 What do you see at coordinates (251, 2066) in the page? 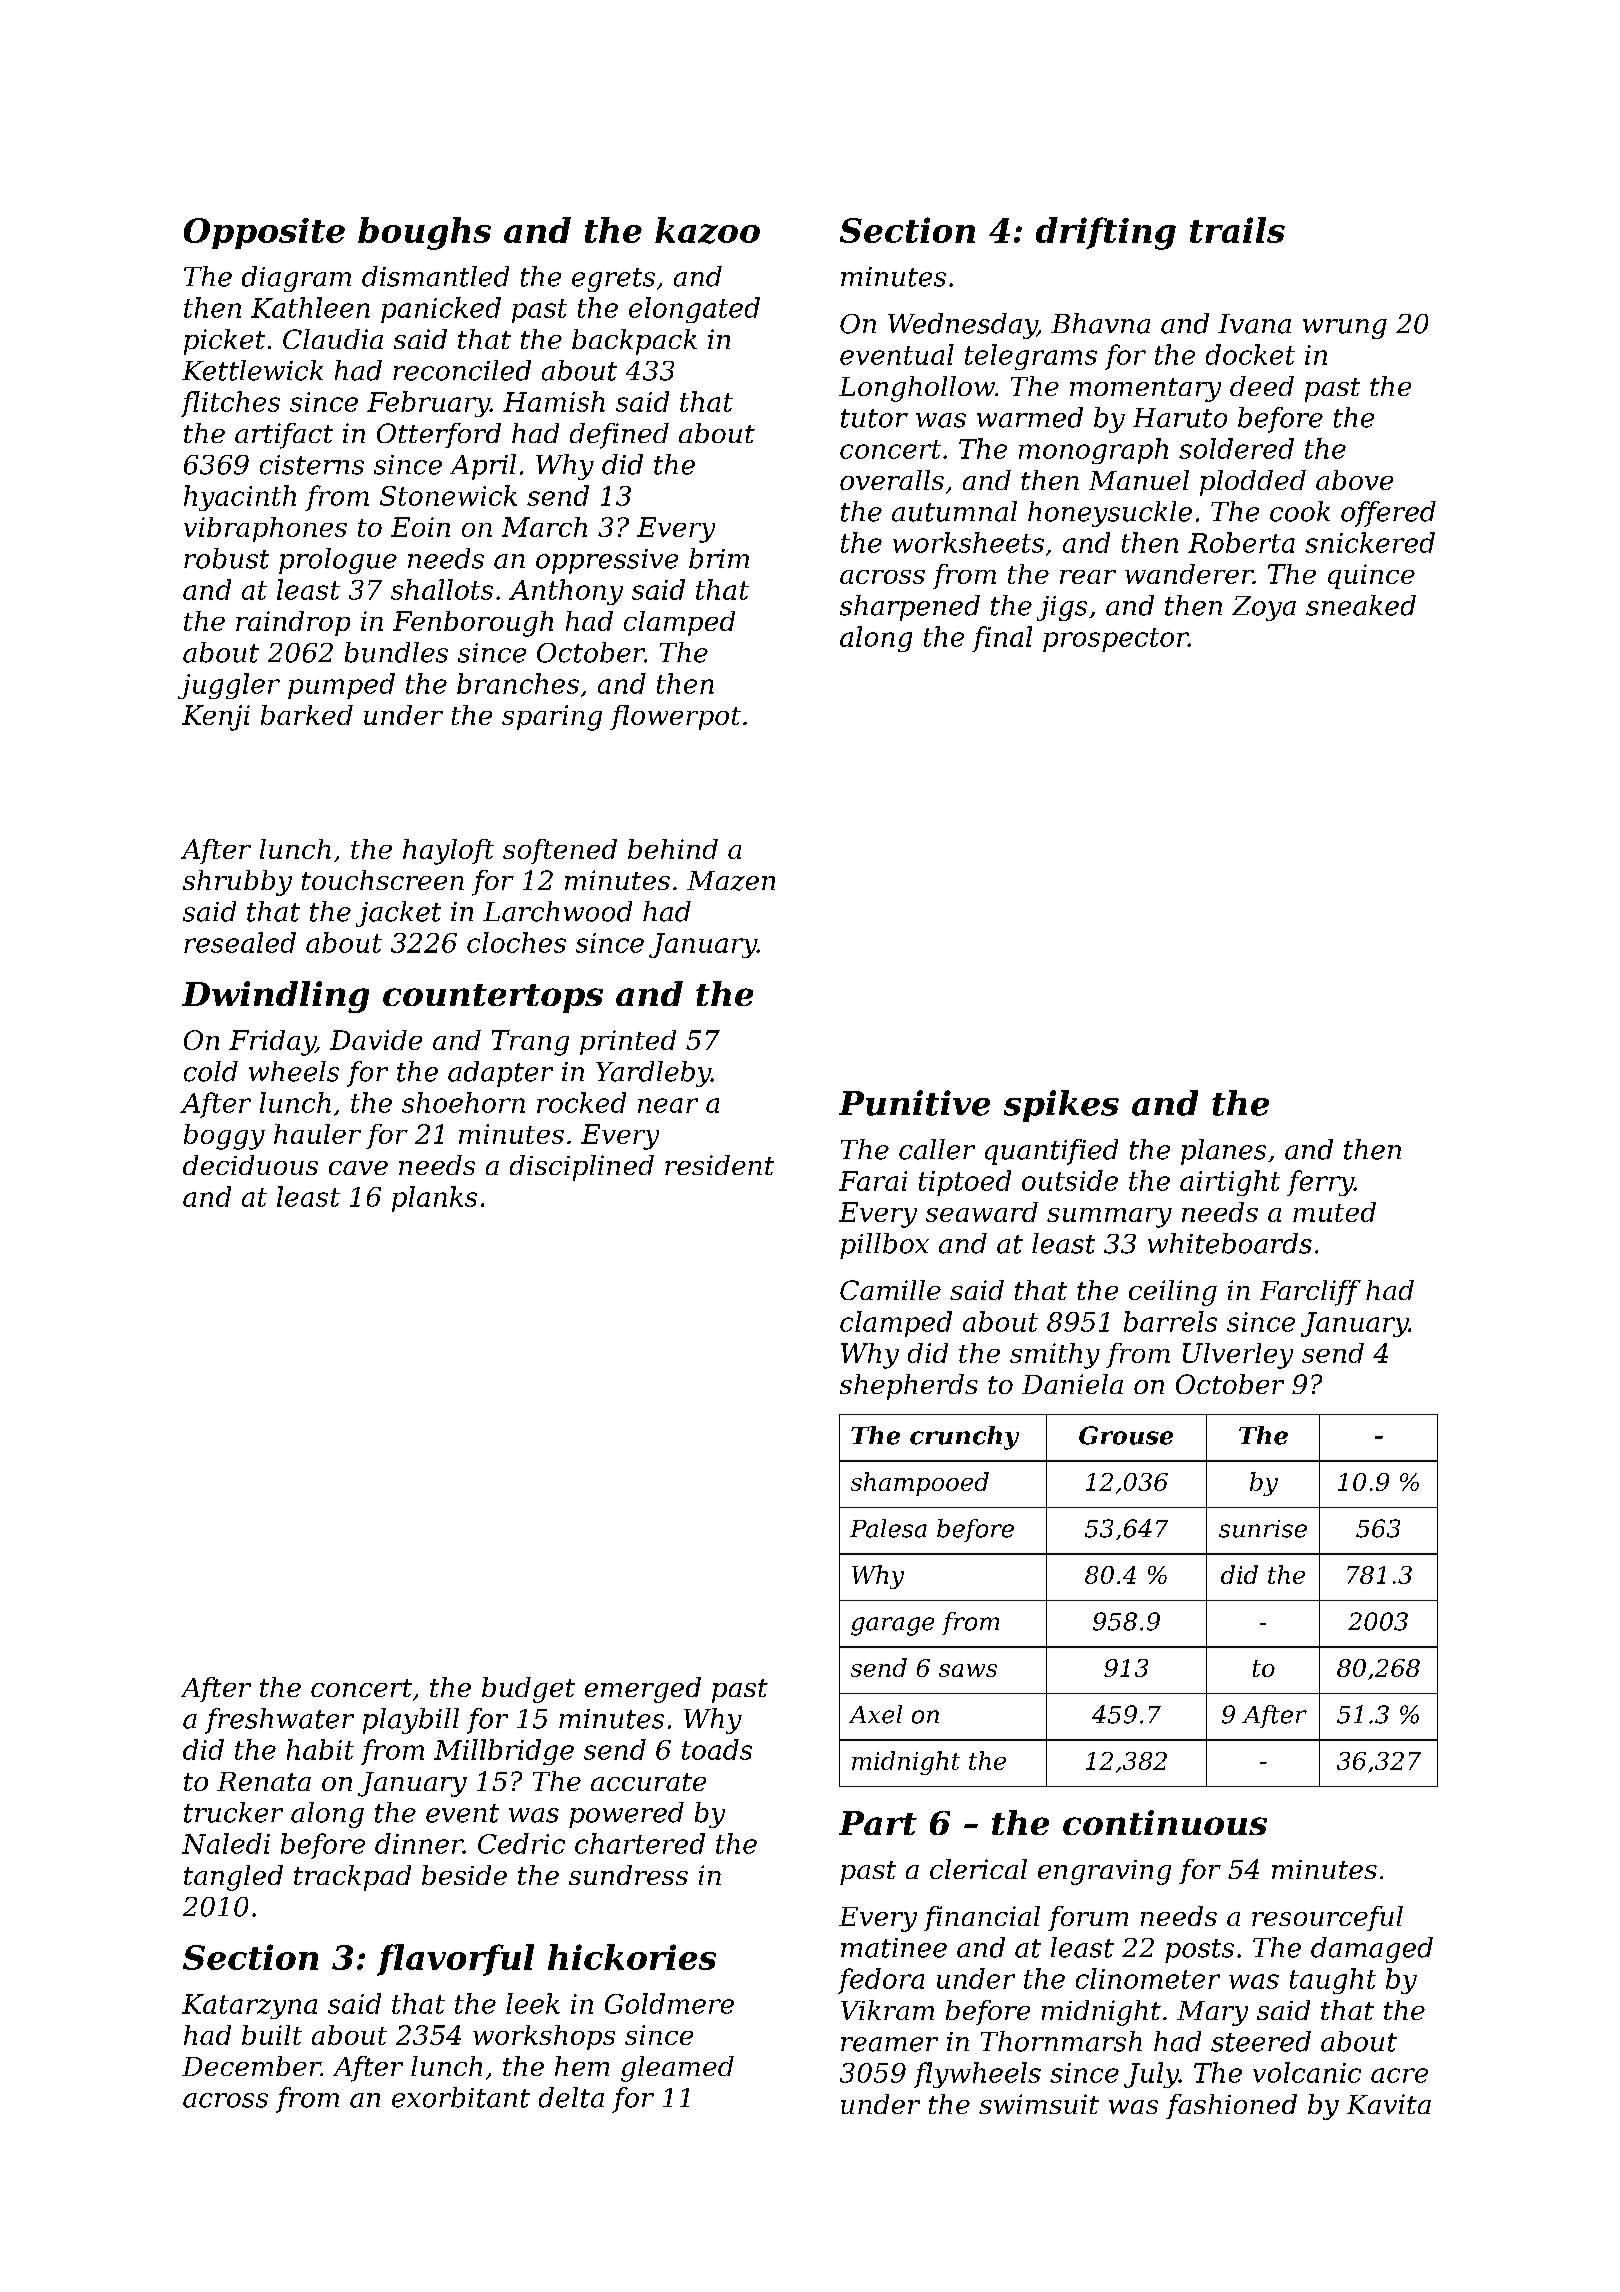
I see `December` at bounding box center [251, 2066].
